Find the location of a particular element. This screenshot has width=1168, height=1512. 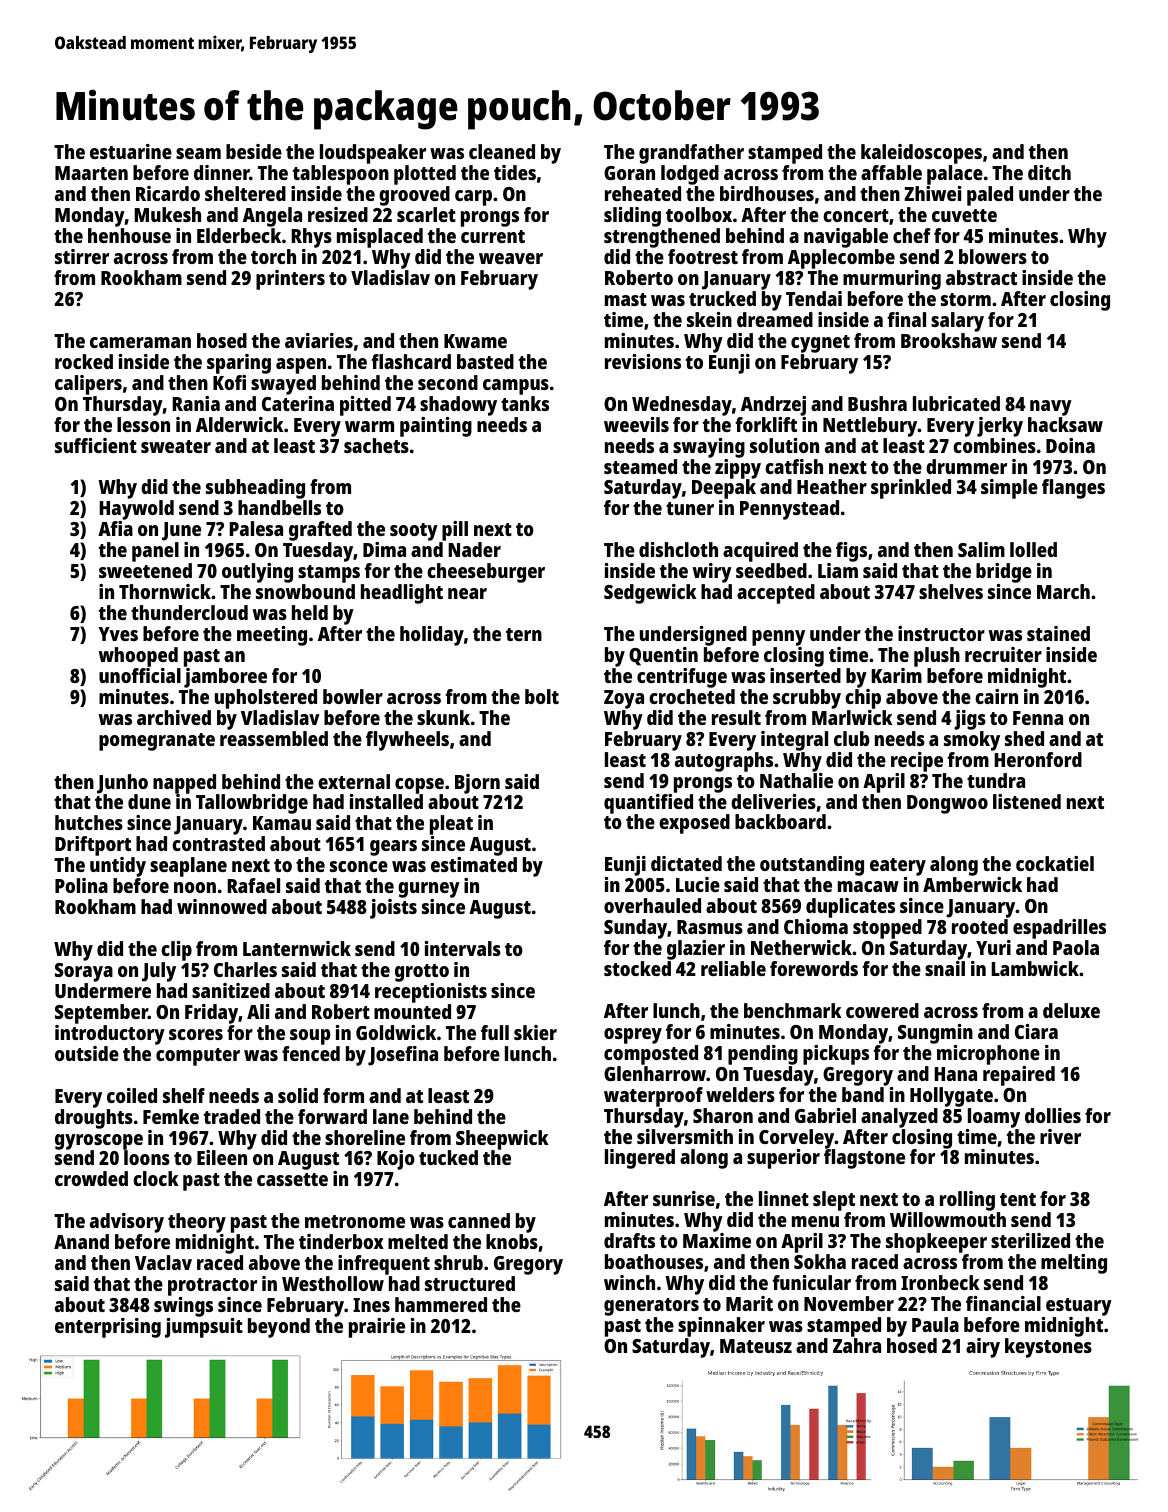

Bjorn is located at coordinates (477, 784).
